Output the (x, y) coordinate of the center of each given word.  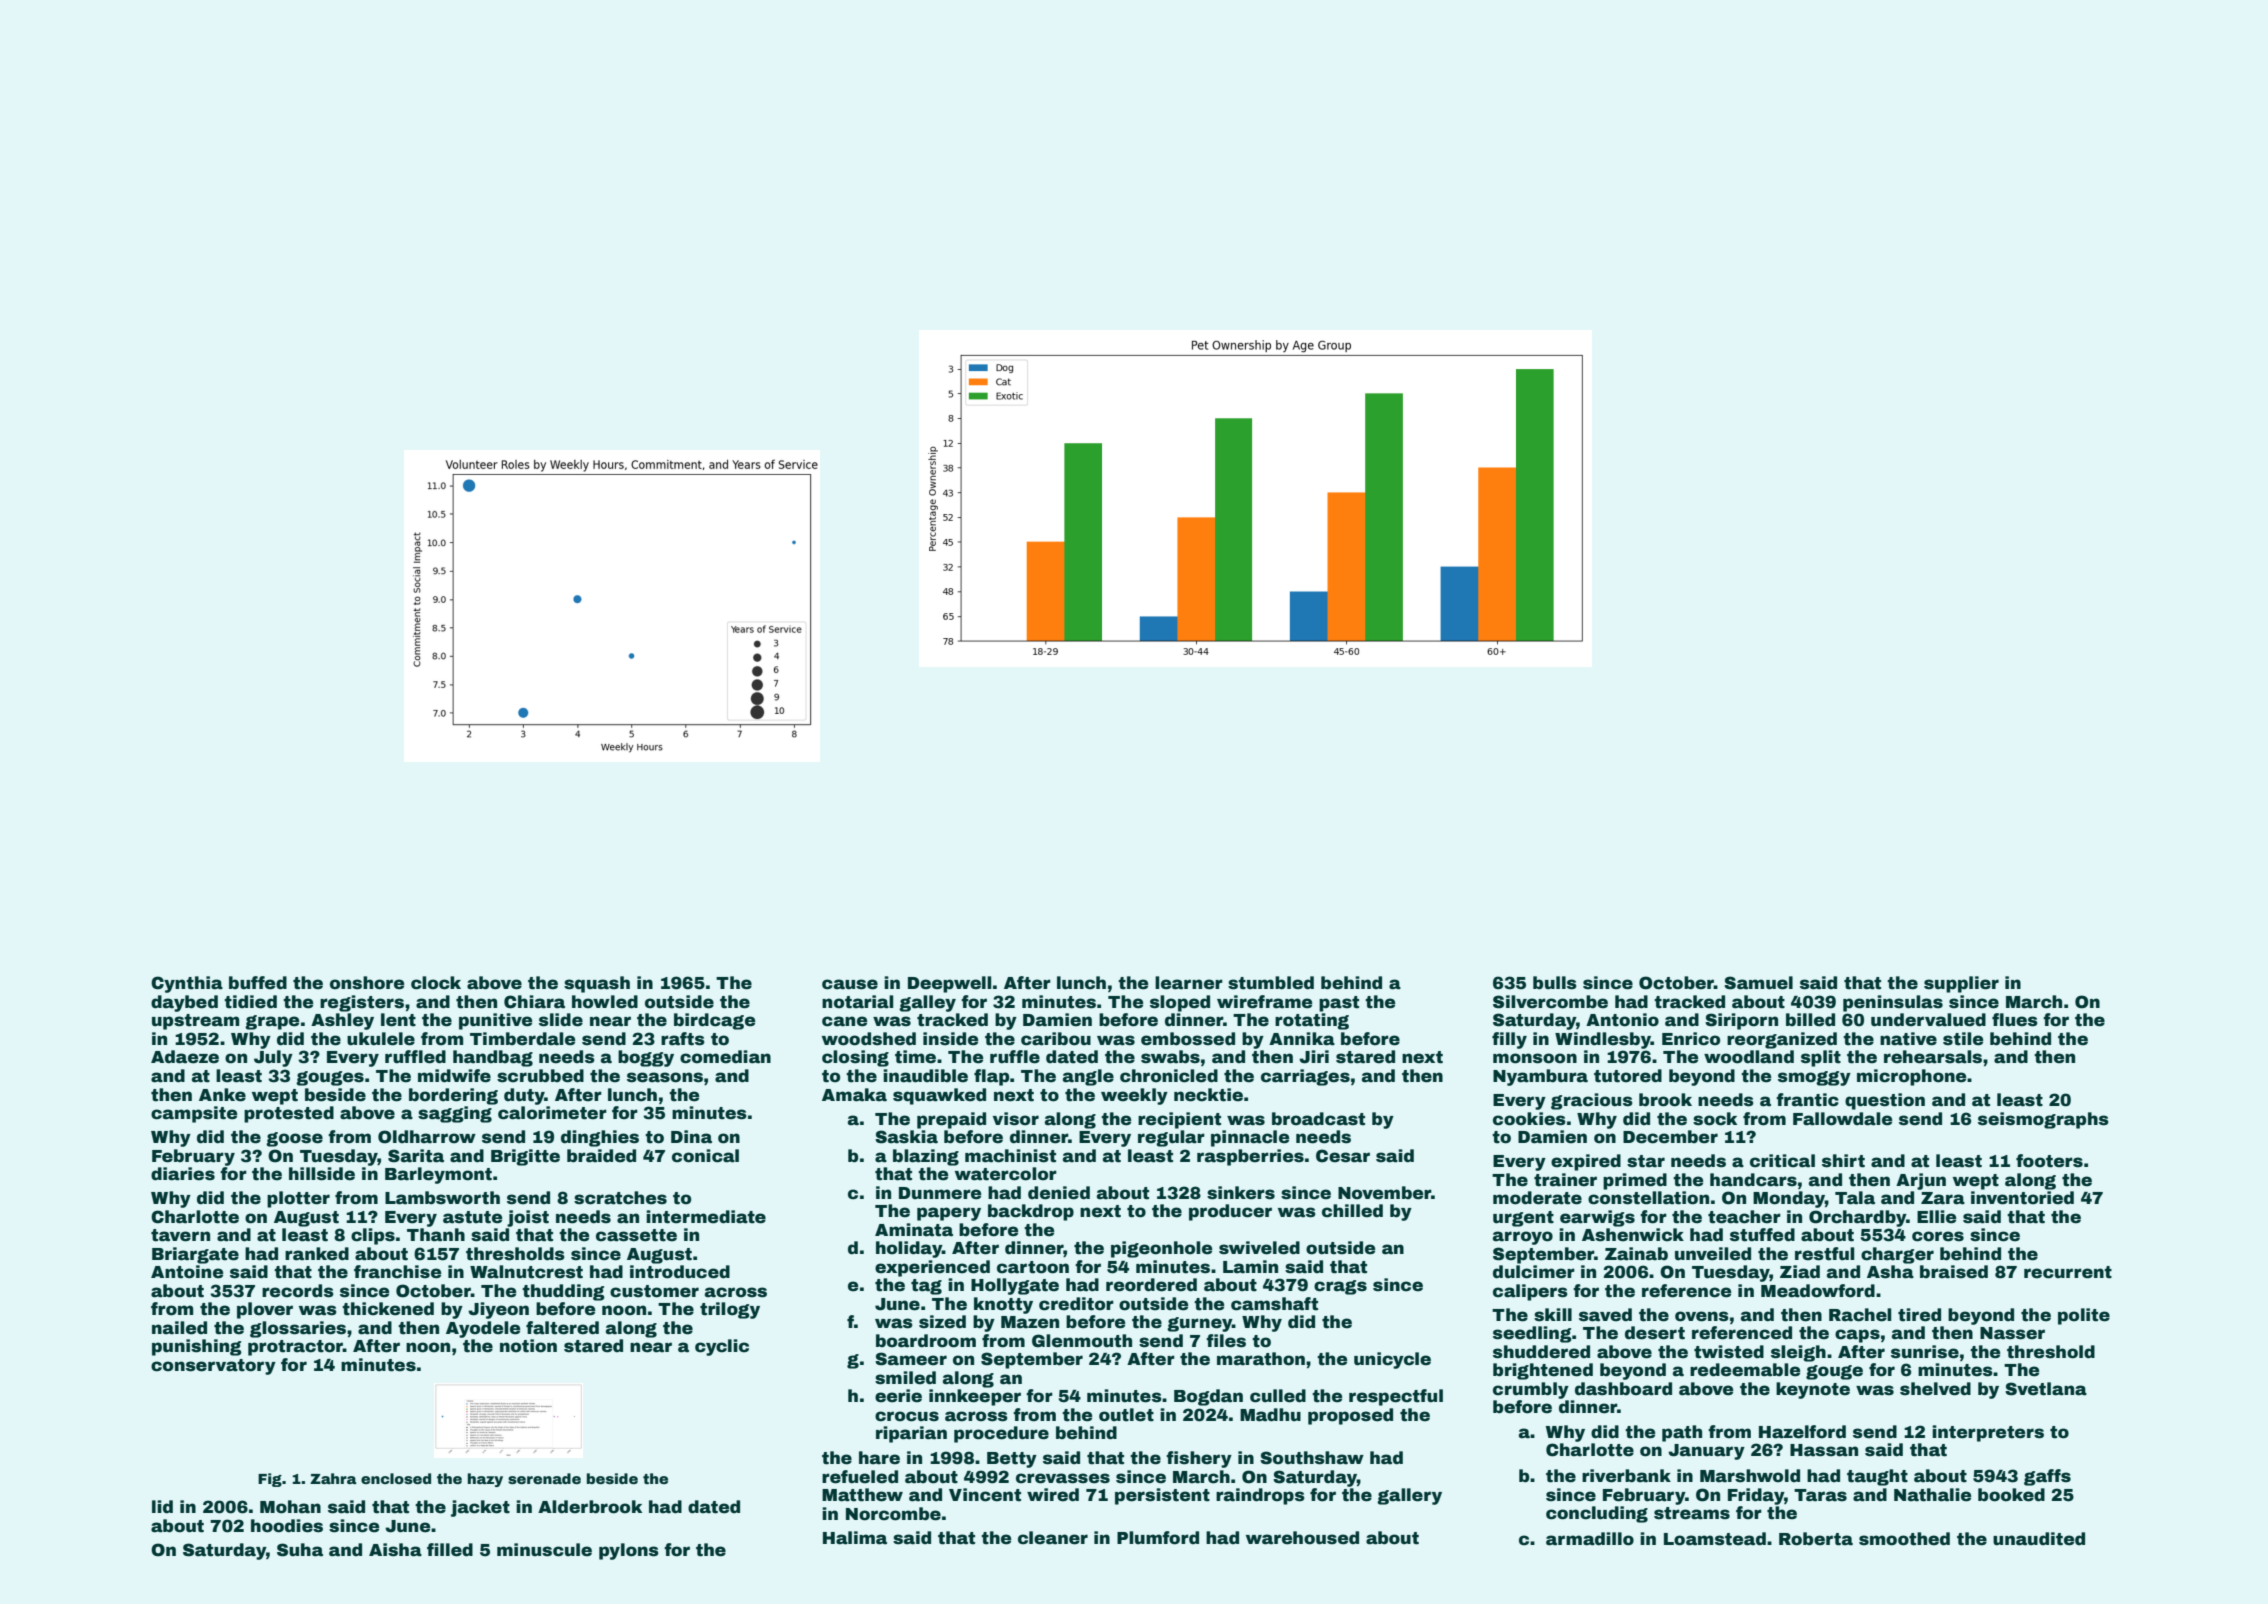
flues (2015, 1020)
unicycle (1392, 1360)
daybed (184, 1003)
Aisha (395, 1550)
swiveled (1259, 1248)
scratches (620, 1198)
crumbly (1531, 1390)
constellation (1648, 1198)
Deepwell (949, 984)
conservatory (213, 1367)
